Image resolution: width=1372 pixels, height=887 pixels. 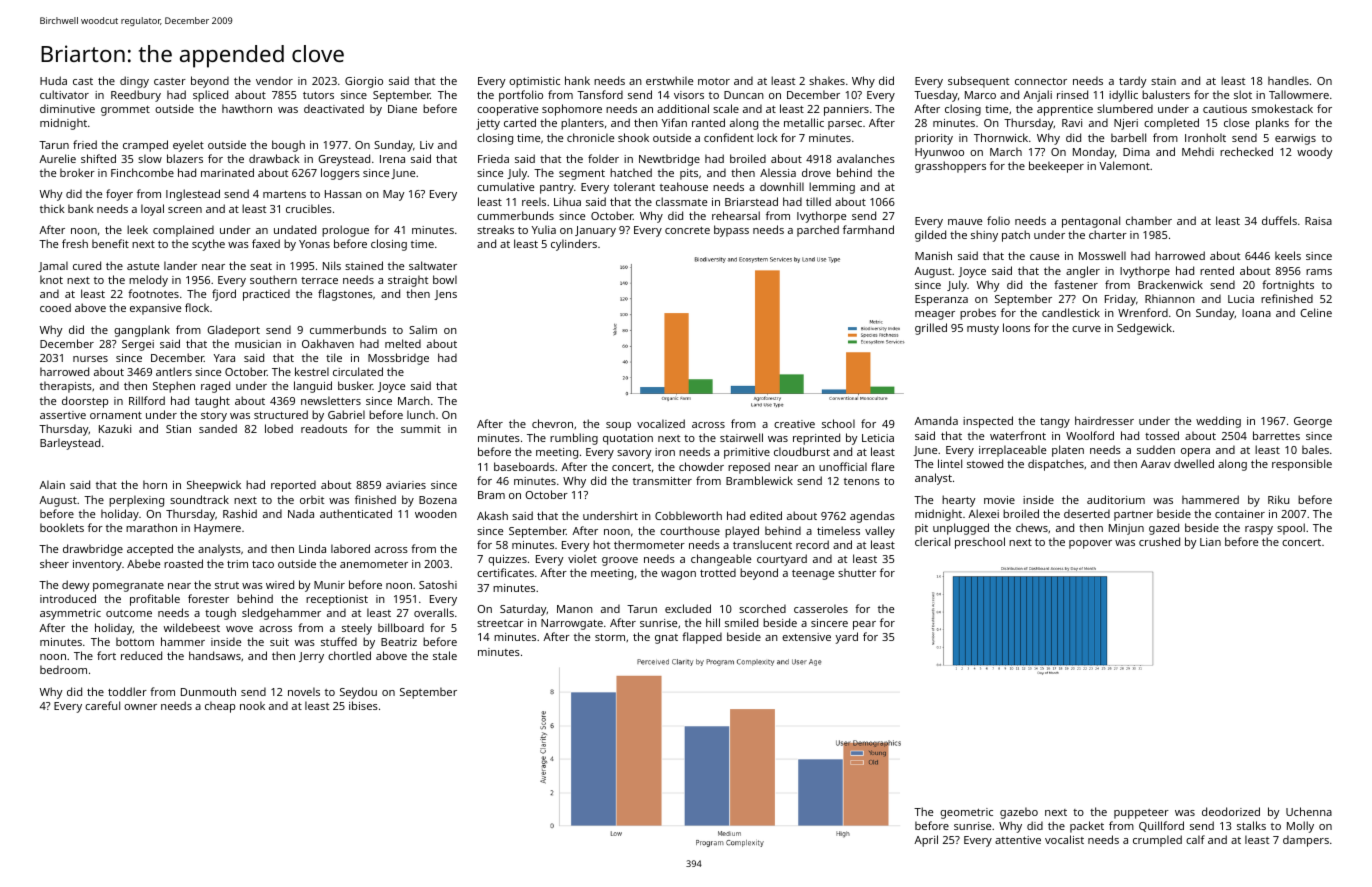 I want to click on nook, so click(x=252, y=705).
